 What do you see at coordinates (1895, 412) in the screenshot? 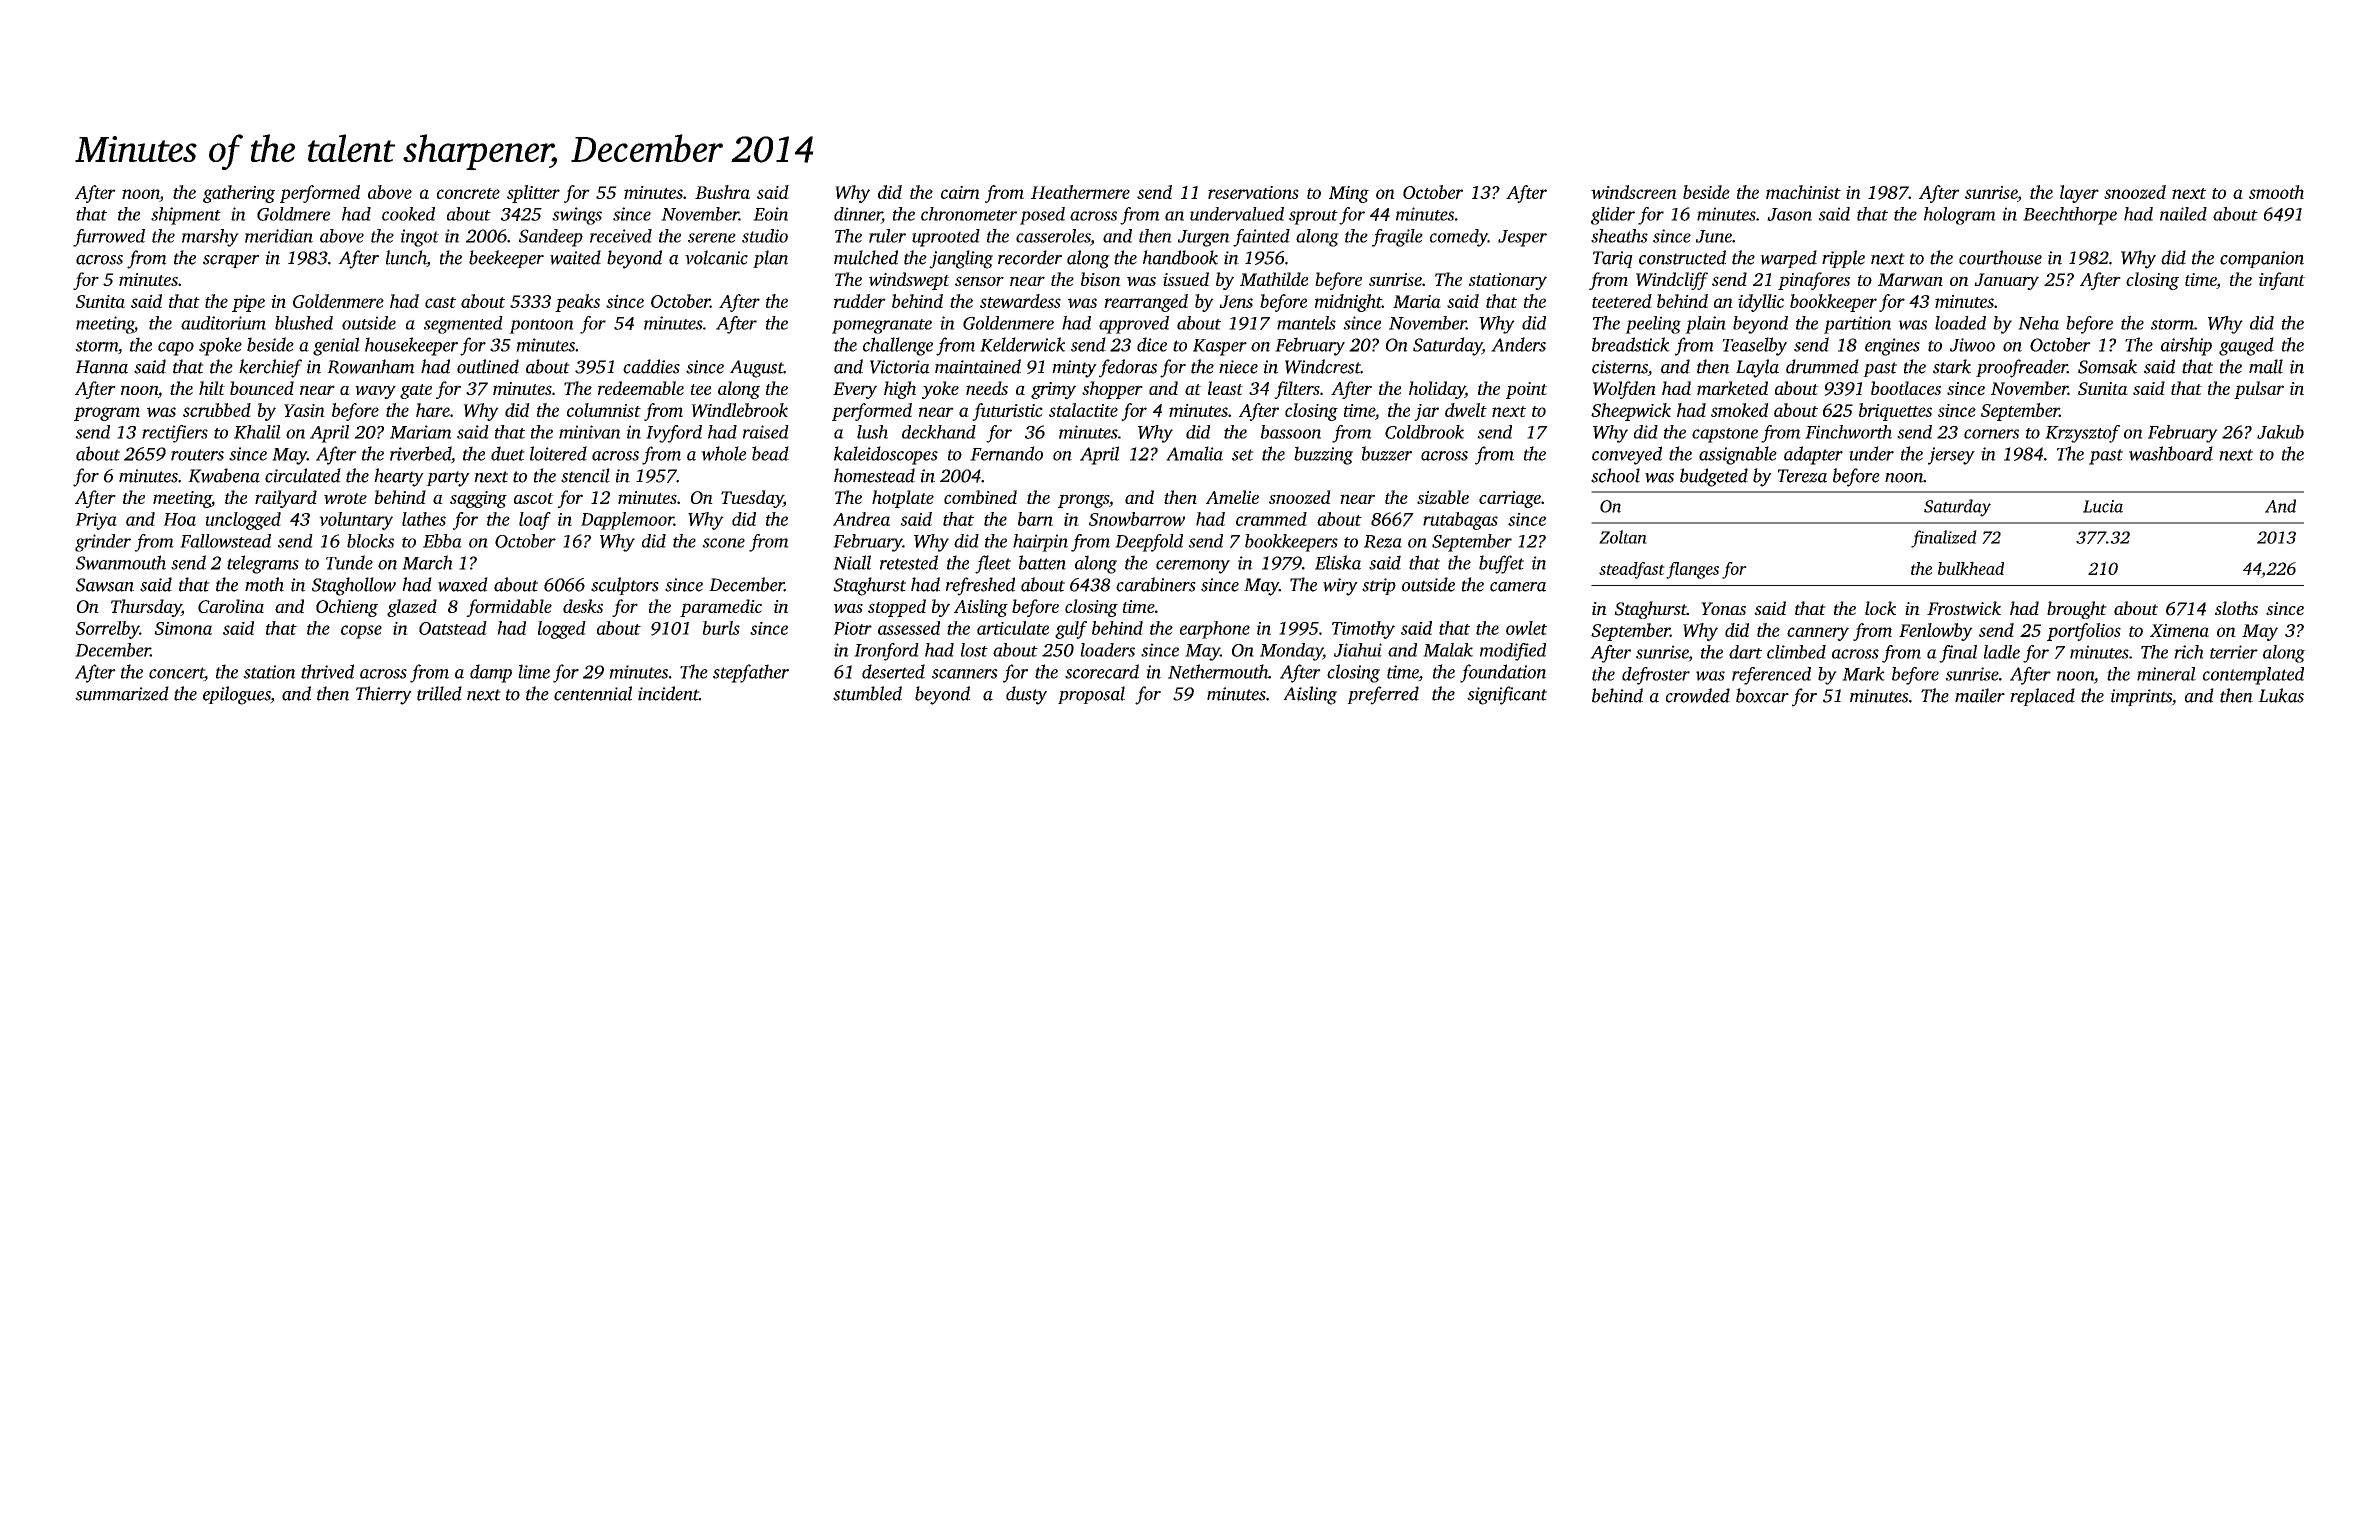
I see `briquettes` at bounding box center [1895, 412].
